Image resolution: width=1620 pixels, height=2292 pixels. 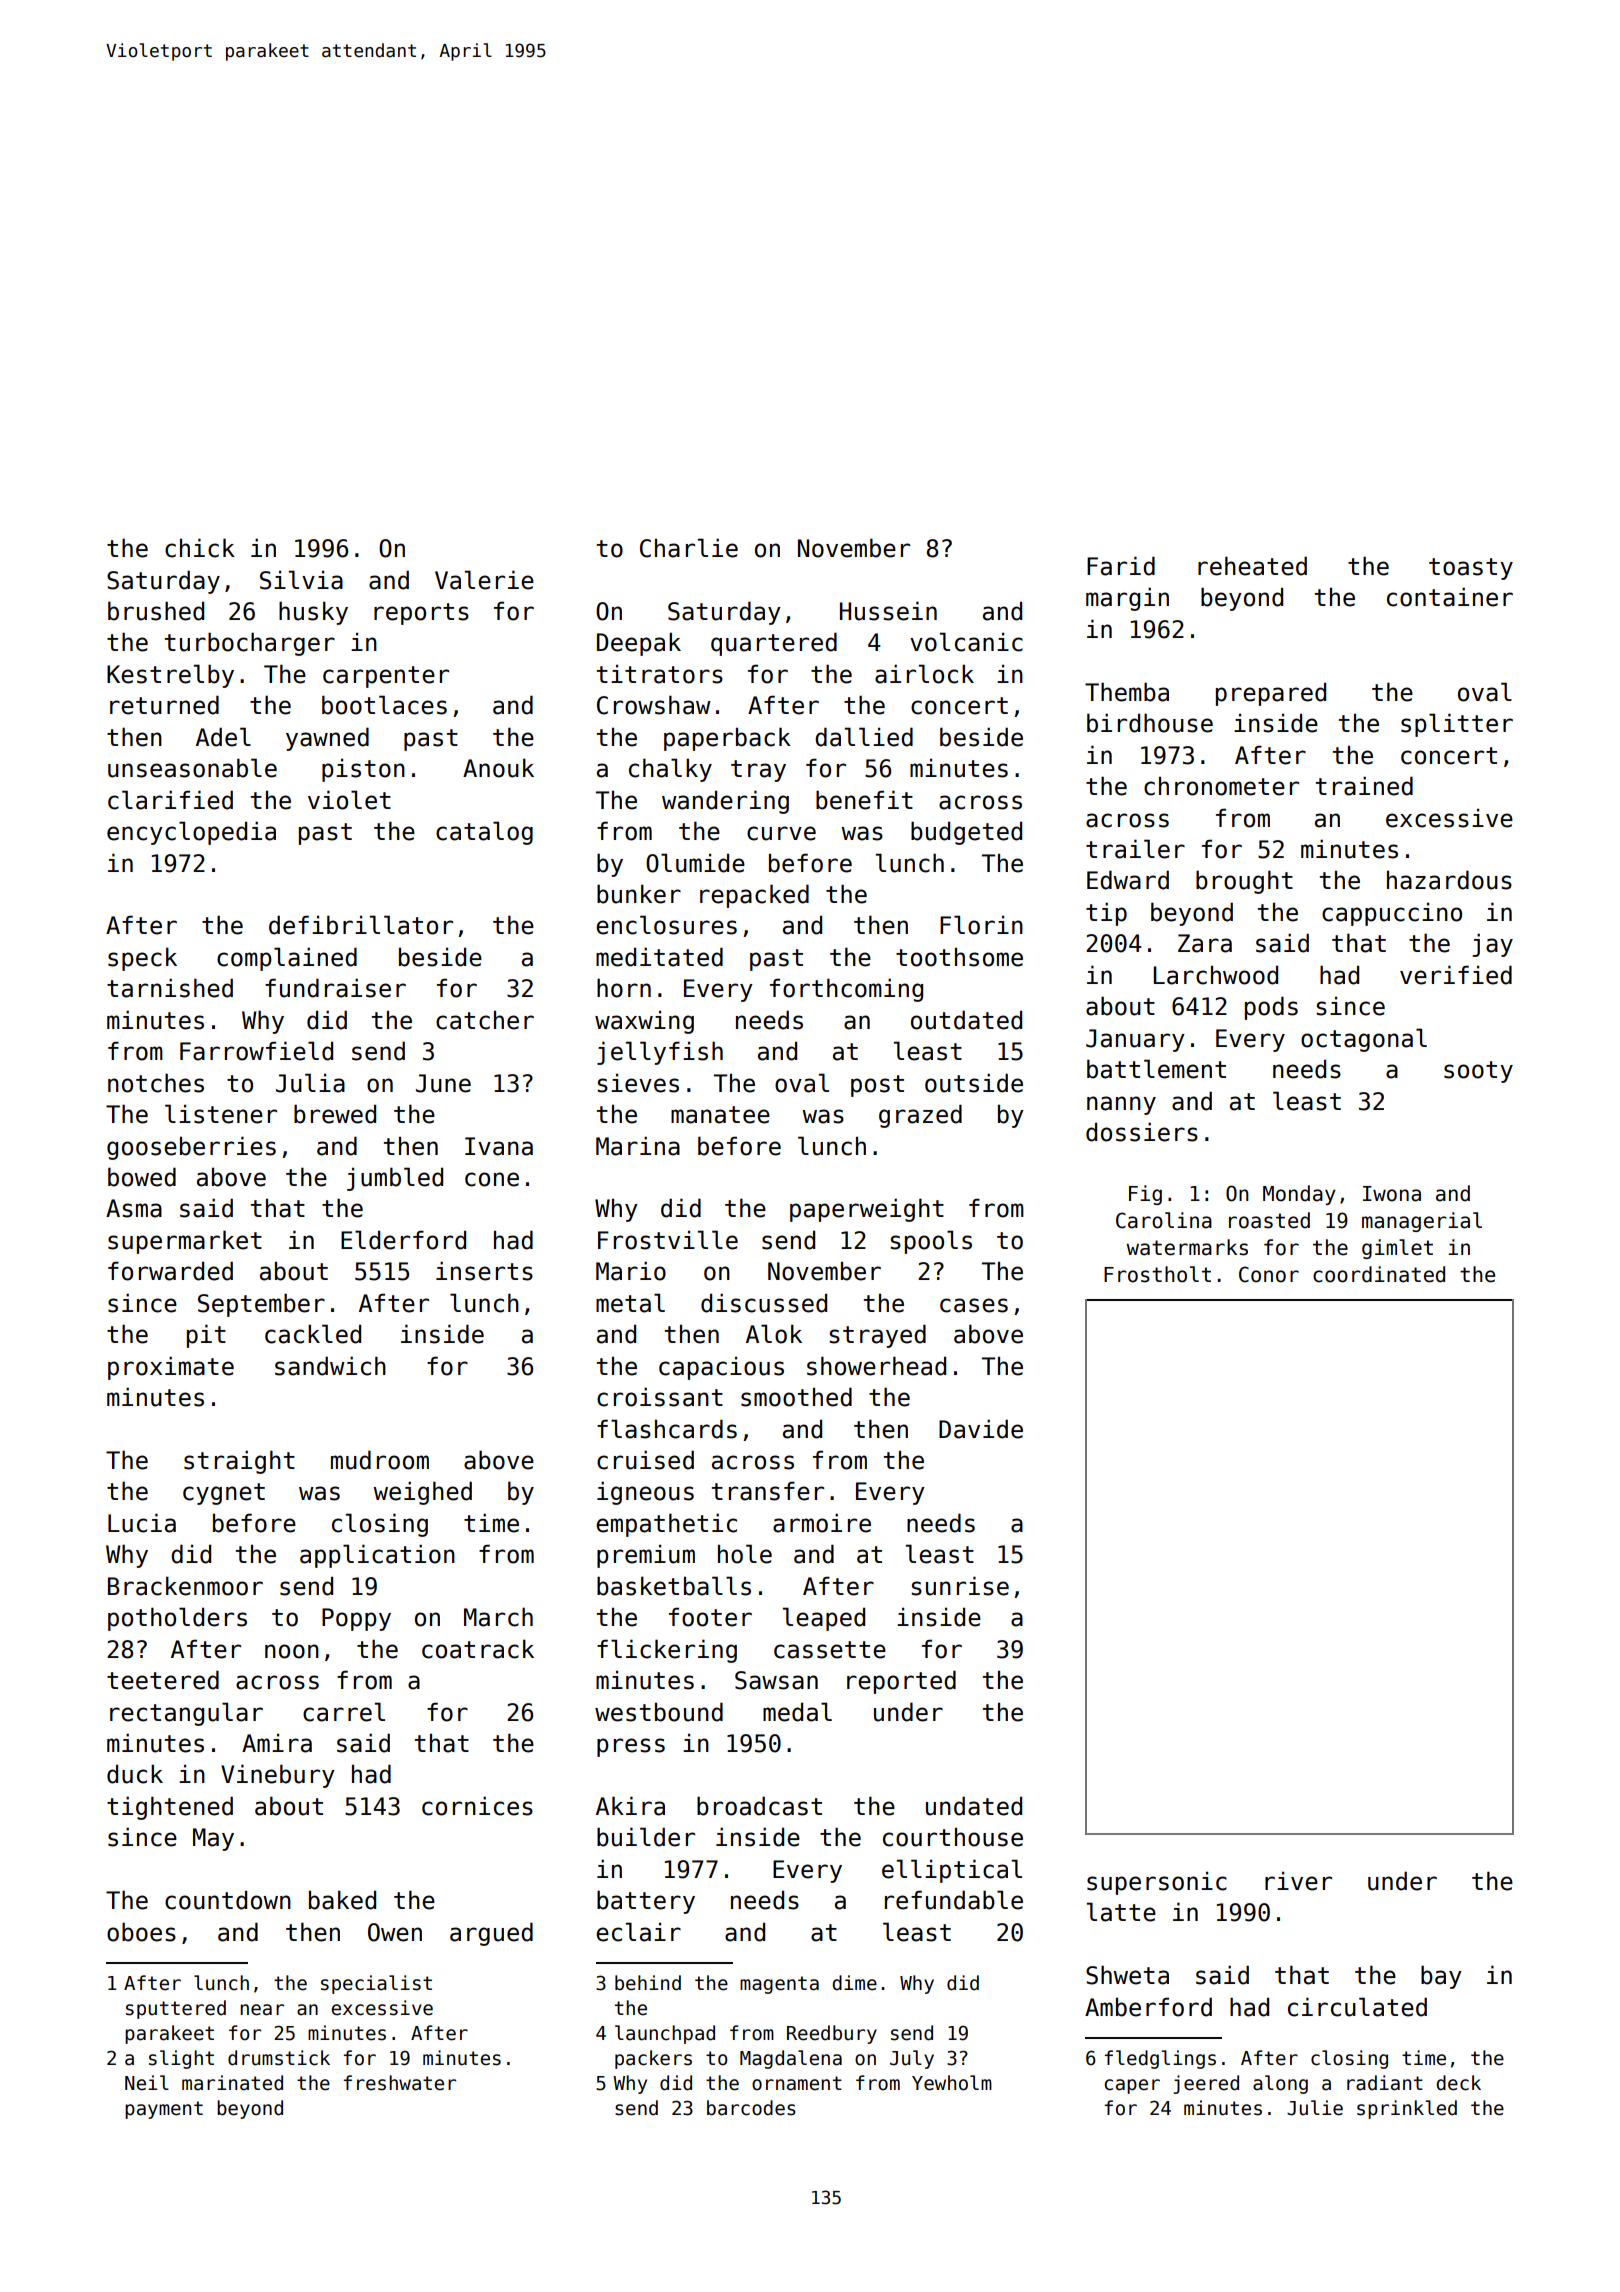 I want to click on gimlet, so click(x=1397, y=1249).
